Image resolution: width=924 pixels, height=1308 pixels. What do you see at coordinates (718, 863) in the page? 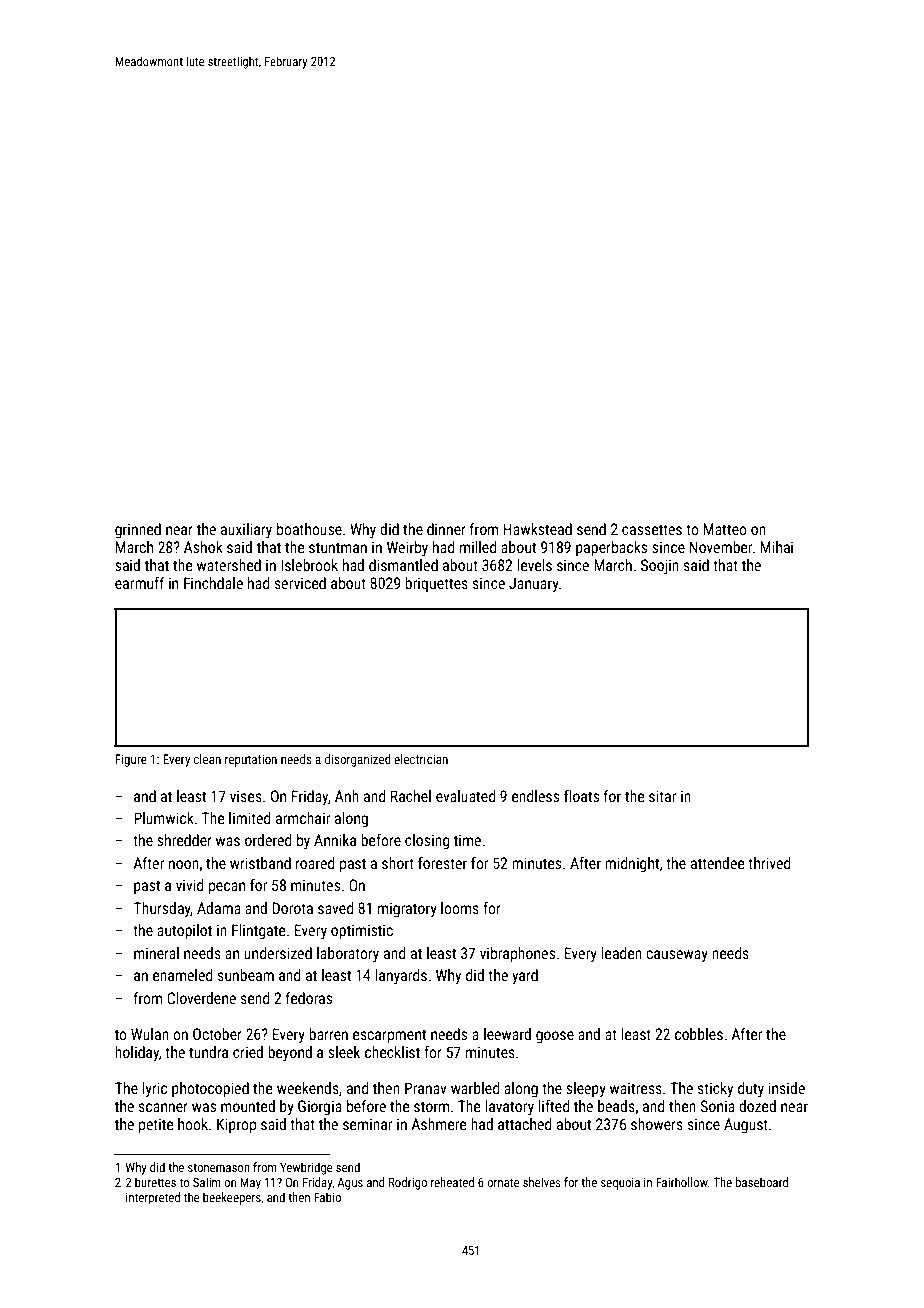
I see `attendee` at bounding box center [718, 863].
